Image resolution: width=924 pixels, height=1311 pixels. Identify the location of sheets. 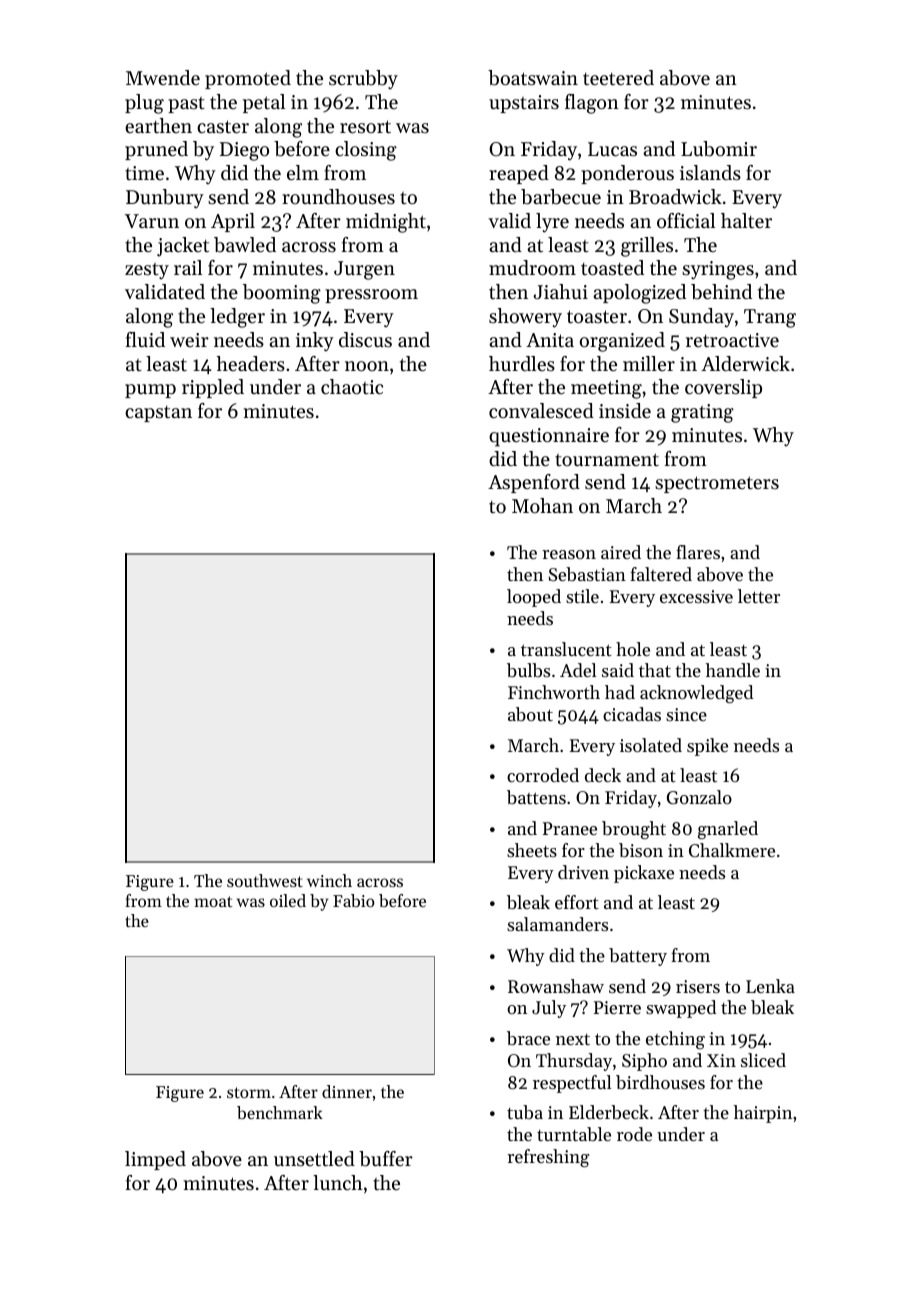
(532, 850).
